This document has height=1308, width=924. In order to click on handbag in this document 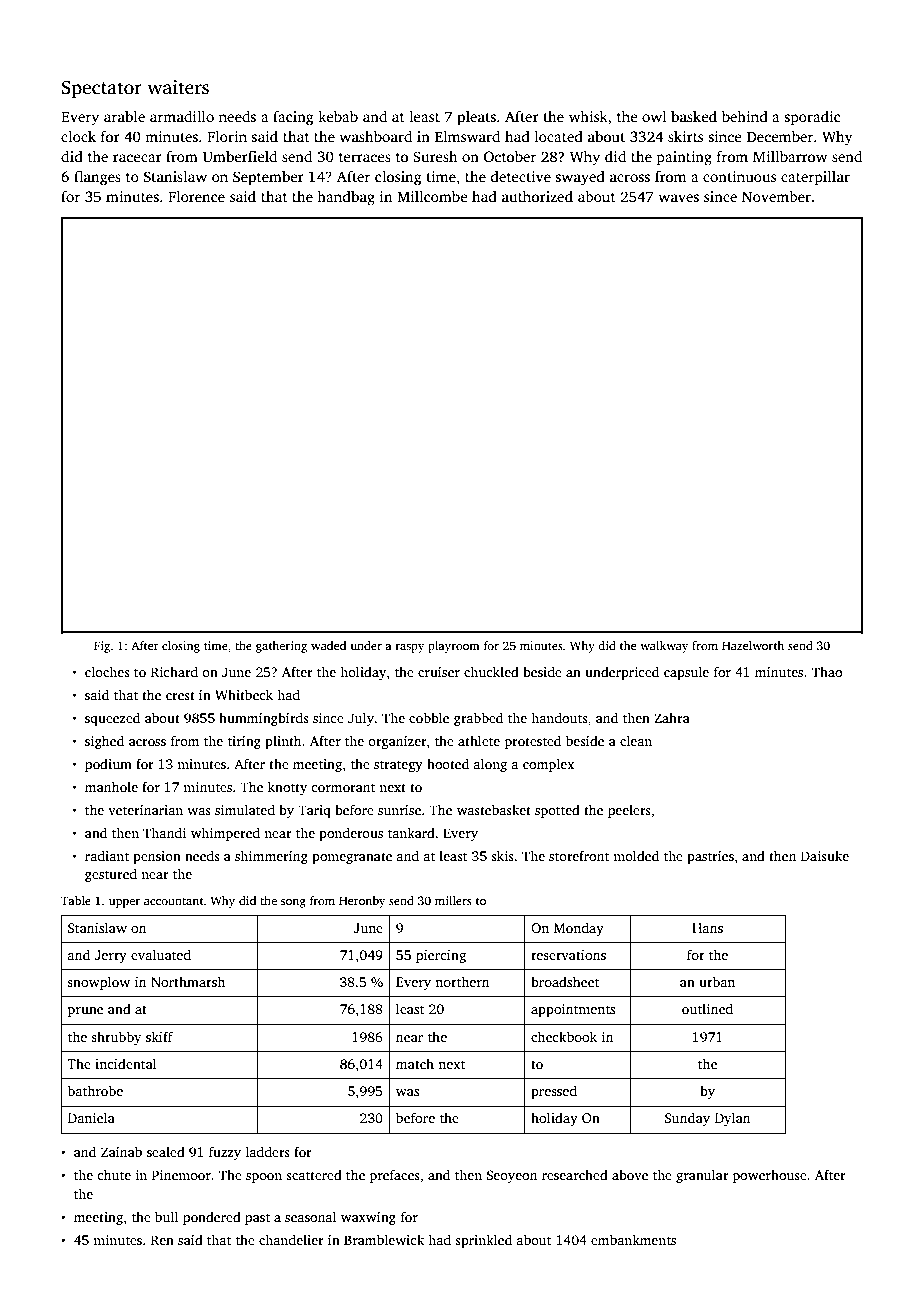, I will do `click(346, 198)`.
